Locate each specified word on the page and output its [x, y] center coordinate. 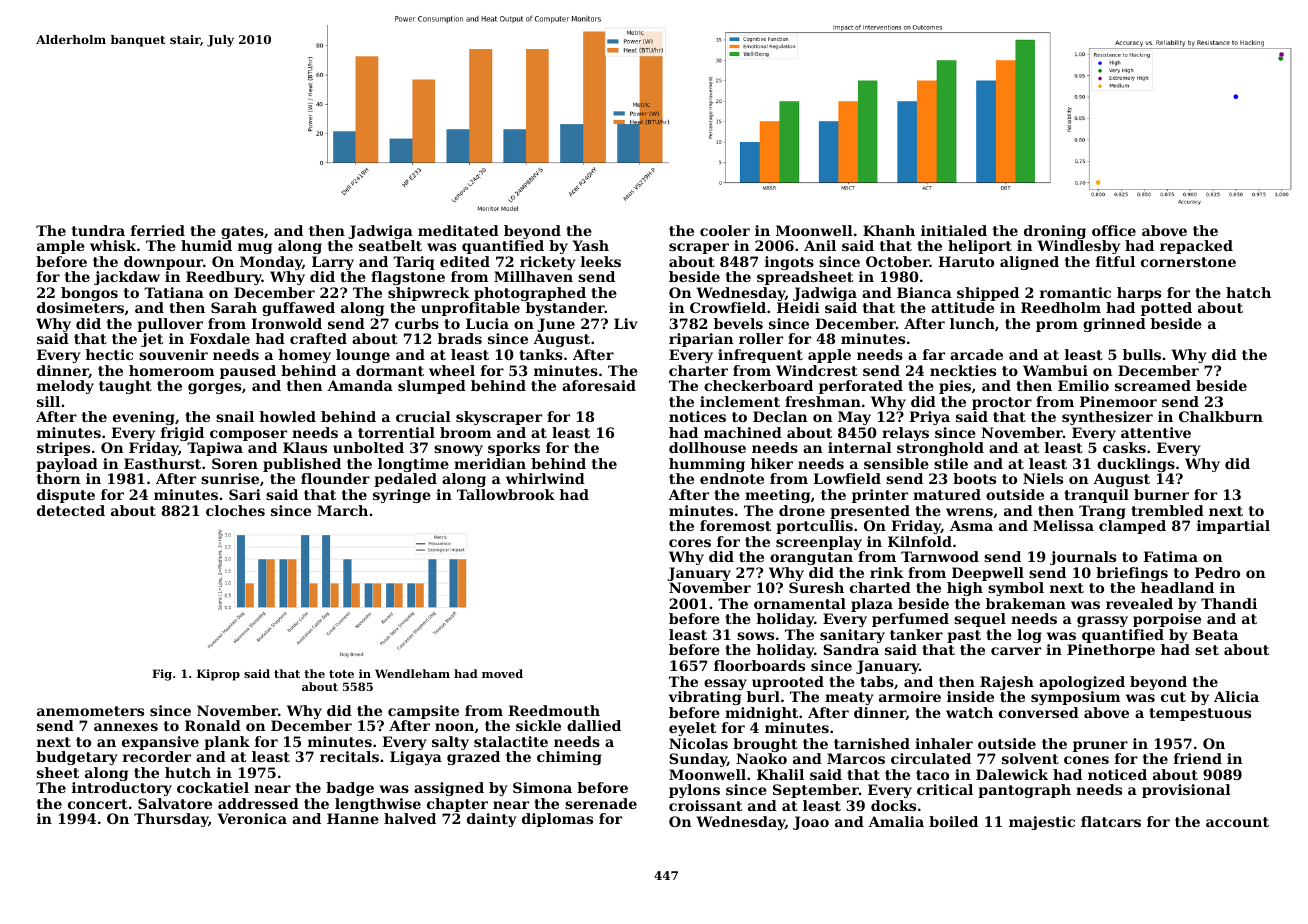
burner [1161, 494]
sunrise [230, 478]
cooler [725, 230]
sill [48, 401]
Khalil [780, 774]
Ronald [213, 725]
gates [242, 232]
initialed [954, 230]
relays [905, 434]
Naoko [761, 758]
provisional [1186, 791]
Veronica [252, 818]
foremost [735, 525]
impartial [1233, 527]
